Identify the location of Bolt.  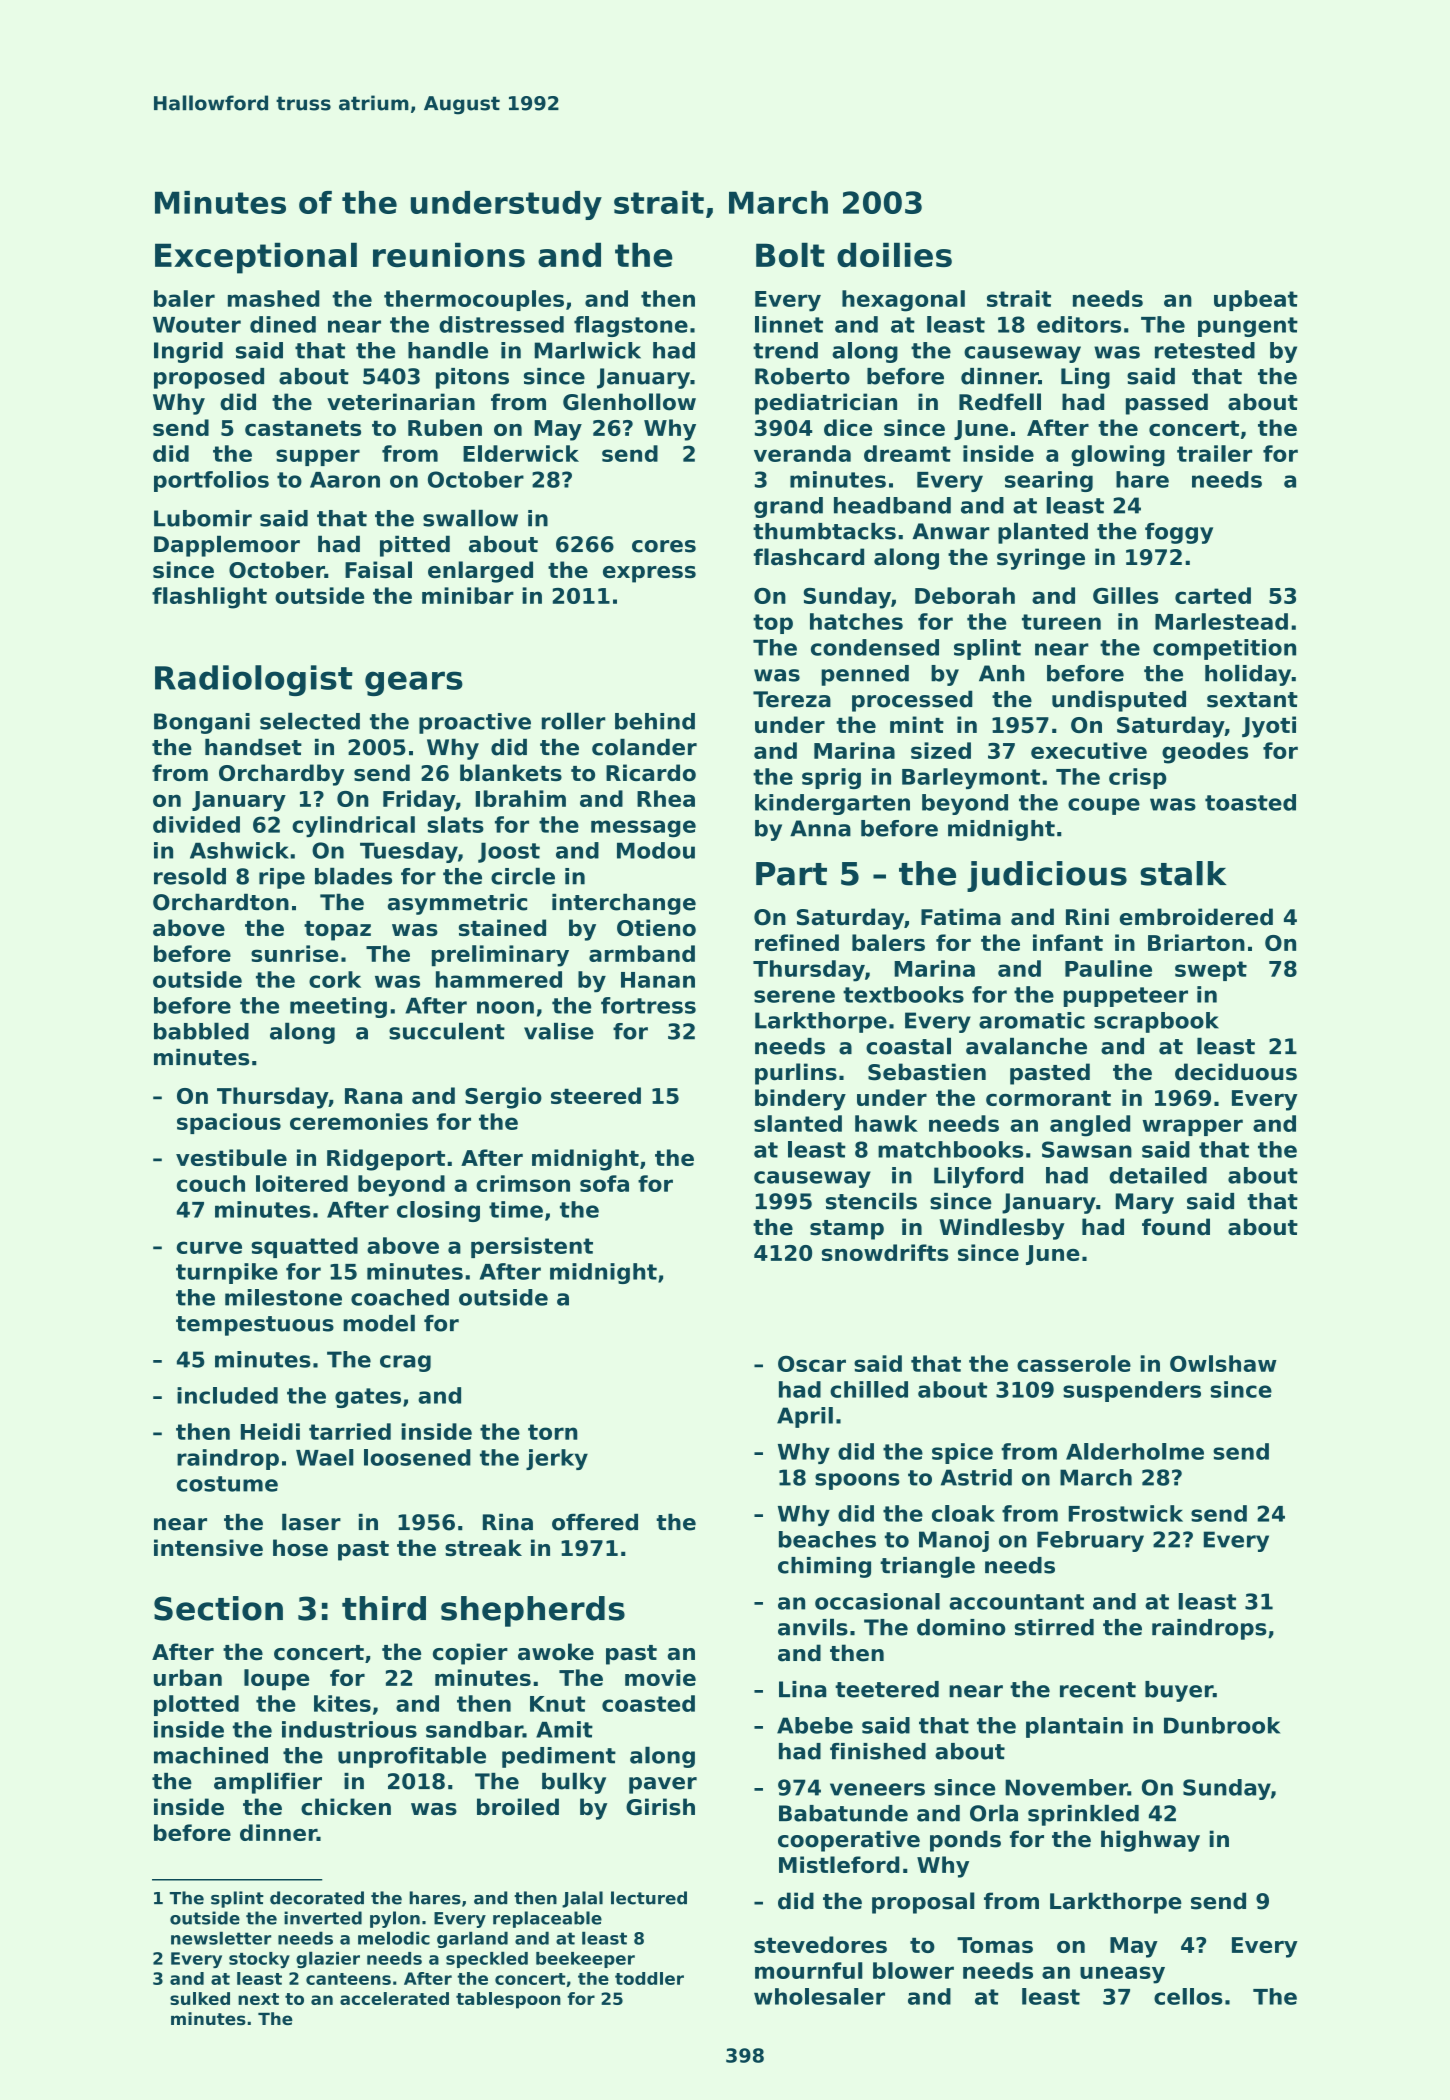
(790, 255).
